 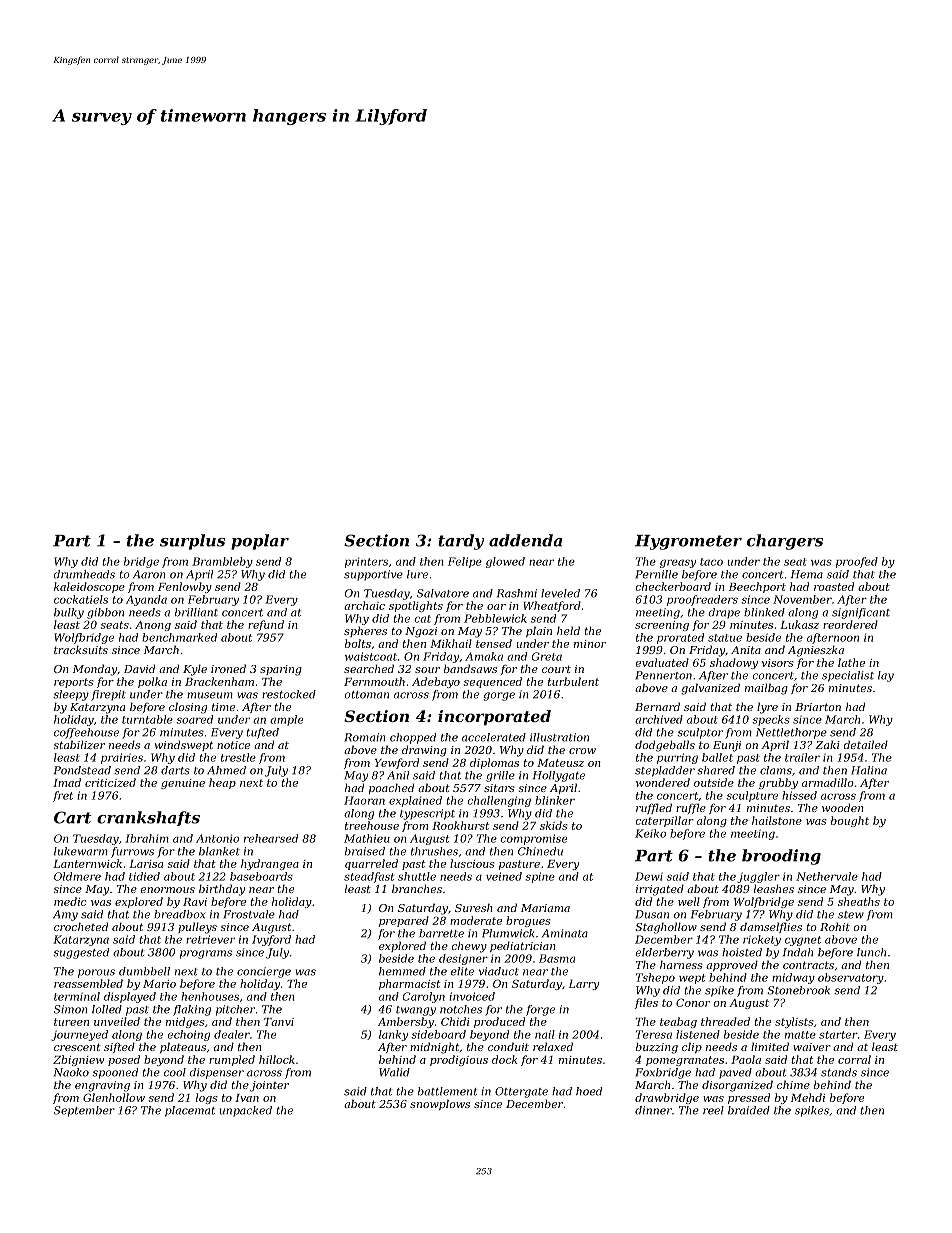 I want to click on Mario, so click(x=159, y=984).
